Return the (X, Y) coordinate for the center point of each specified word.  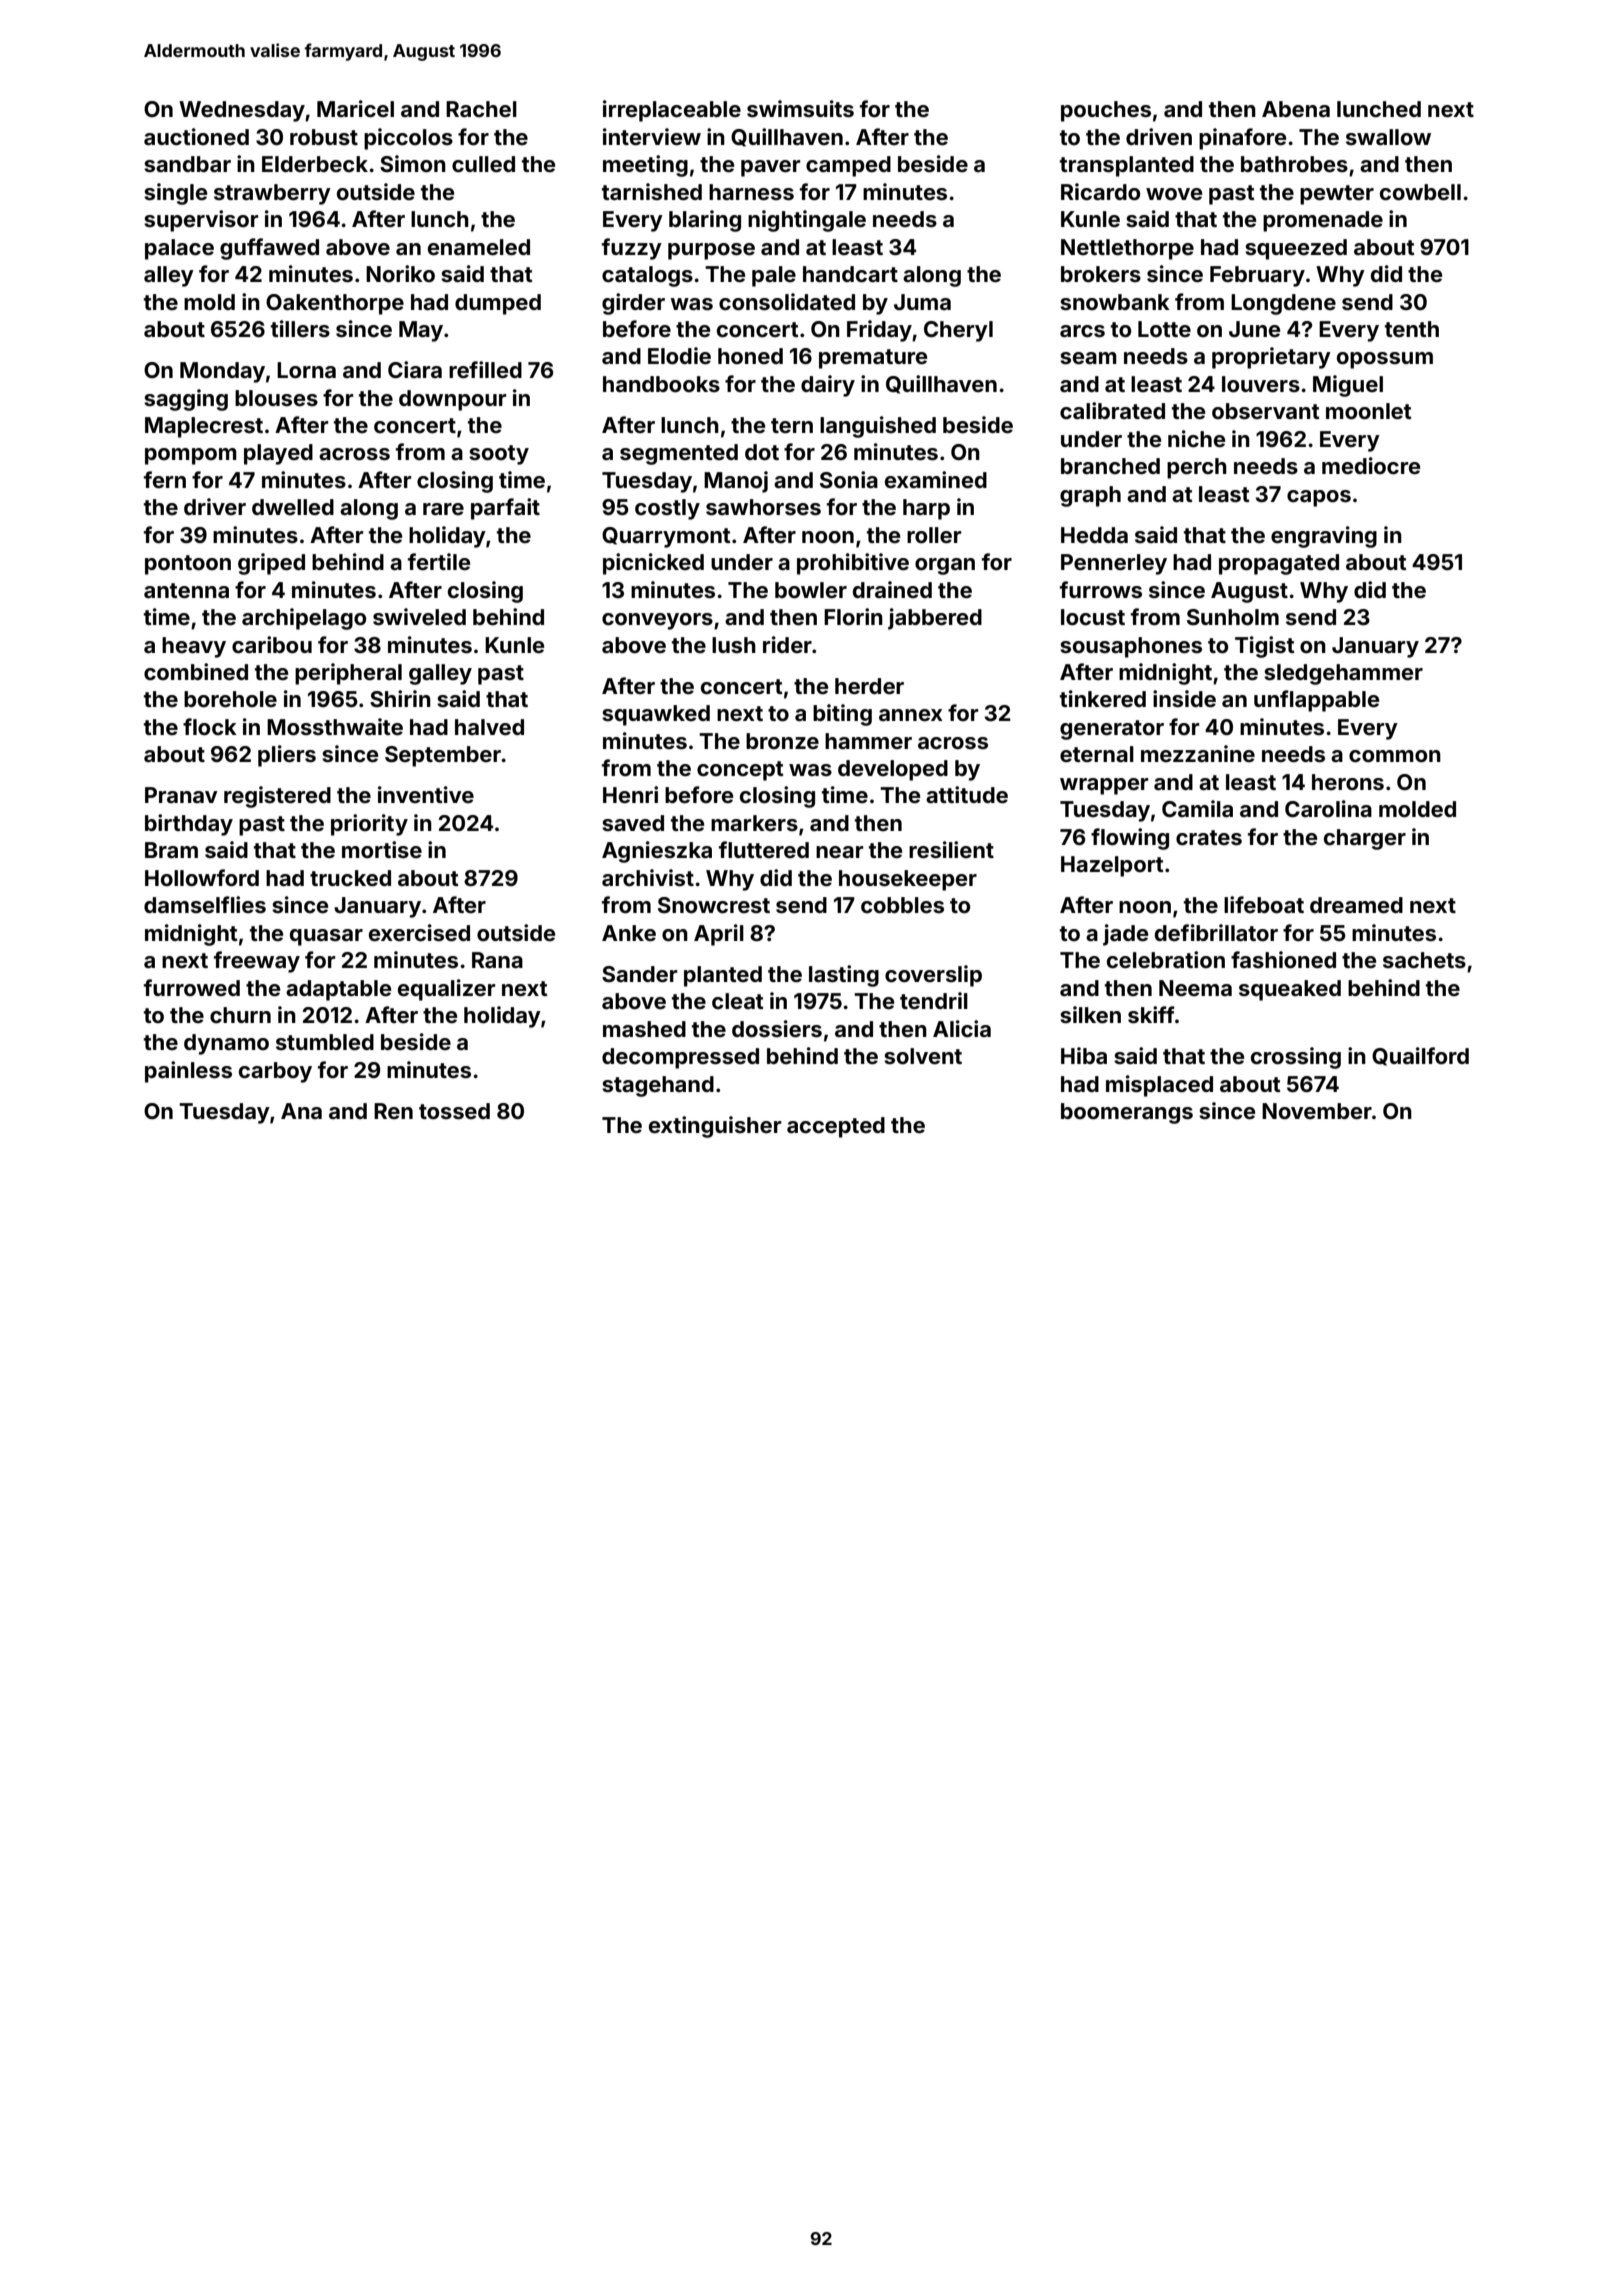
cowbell (1420, 192)
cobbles (902, 905)
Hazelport (1112, 866)
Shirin (400, 698)
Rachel (481, 109)
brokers (1101, 274)
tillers (300, 328)
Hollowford (202, 877)
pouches (1106, 111)
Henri (630, 794)
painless (188, 1072)
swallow (1388, 137)
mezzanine (1198, 753)
